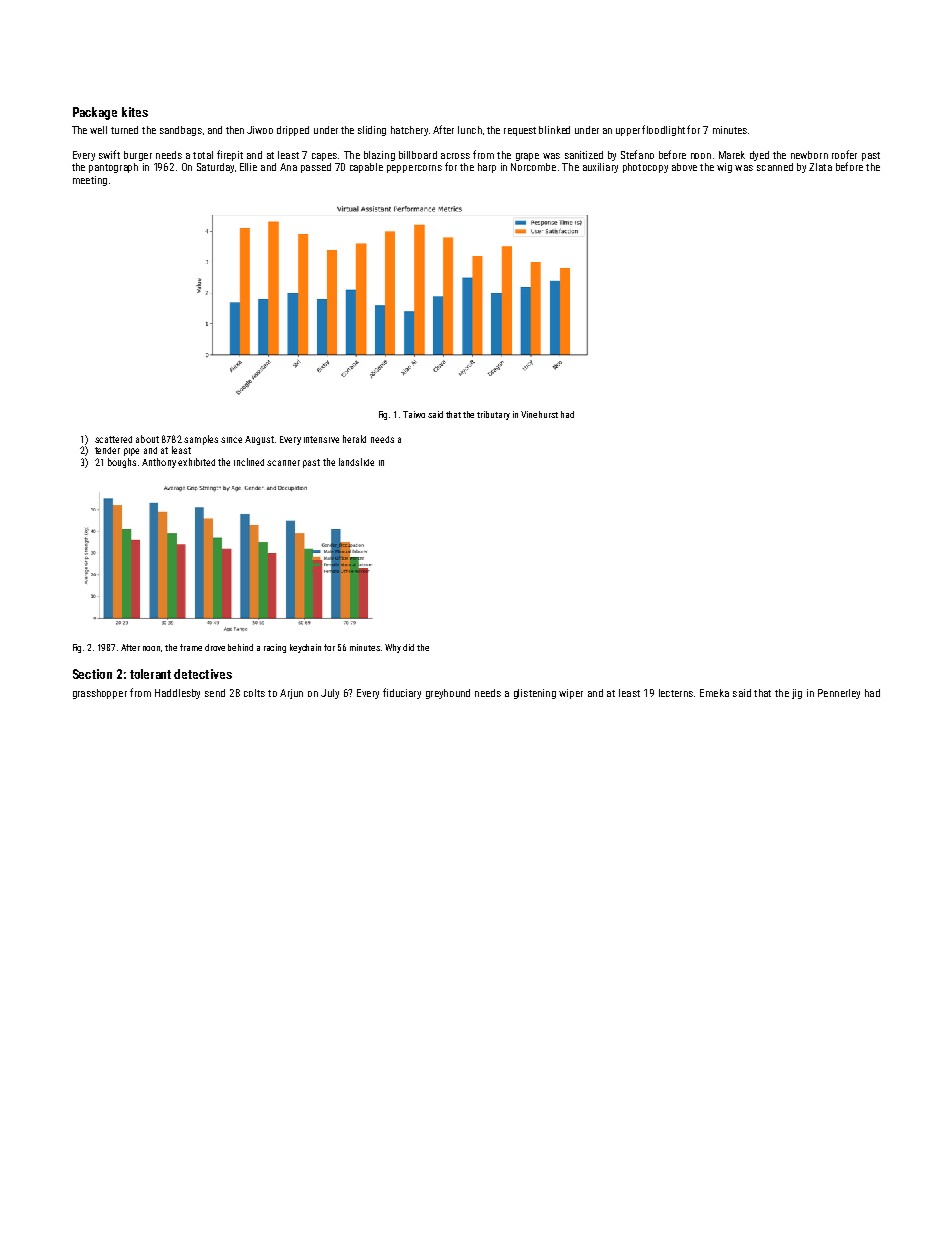  What do you see at coordinates (291, 694) in the document?
I see `Arjun` at bounding box center [291, 694].
